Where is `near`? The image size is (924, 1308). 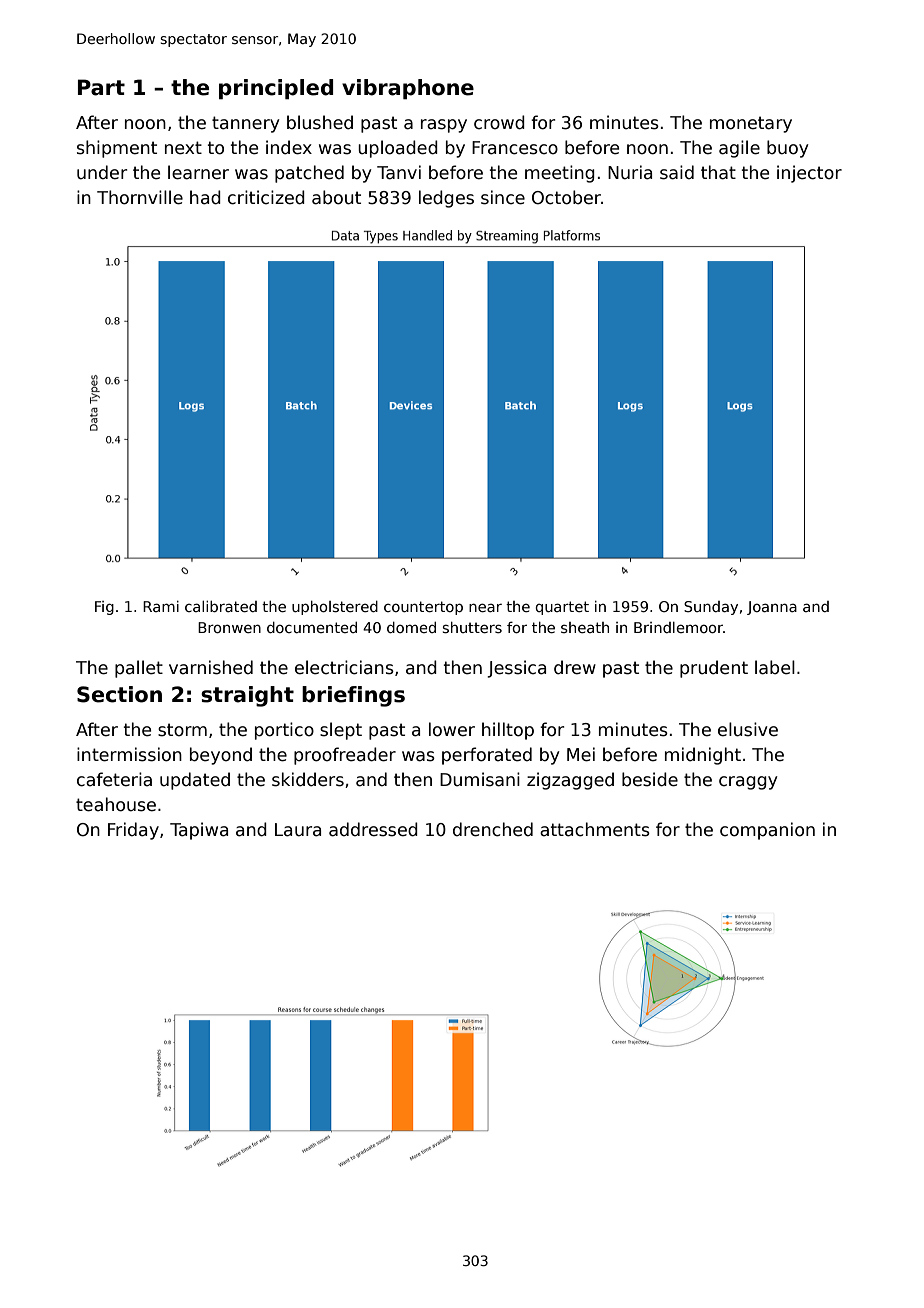
near is located at coordinates (485, 607).
